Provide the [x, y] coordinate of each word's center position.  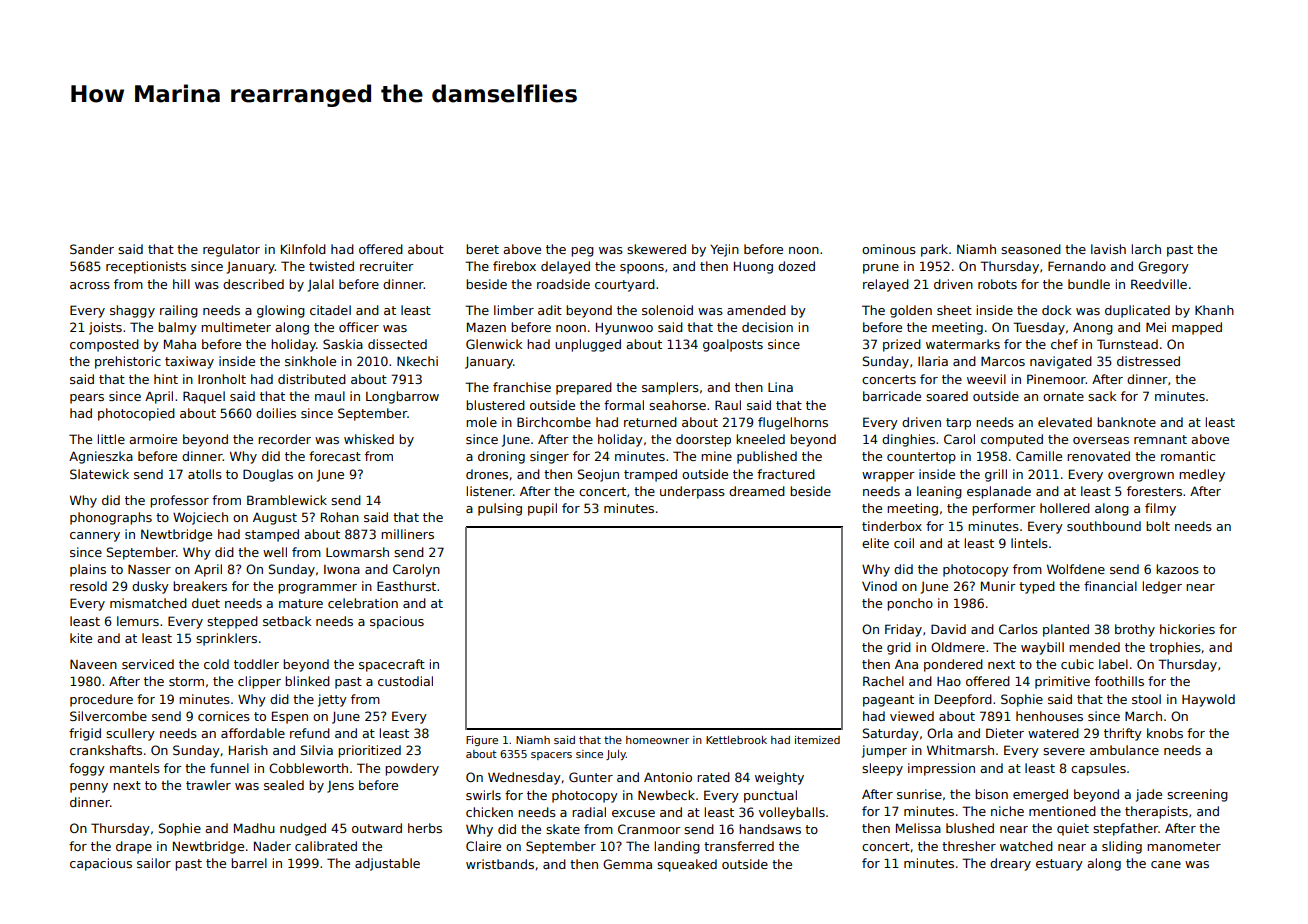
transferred [739, 846]
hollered [1065, 508]
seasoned [1031, 249]
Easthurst [406, 586]
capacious [101, 864]
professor [179, 501]
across [90, 285]
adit [550, 310]
